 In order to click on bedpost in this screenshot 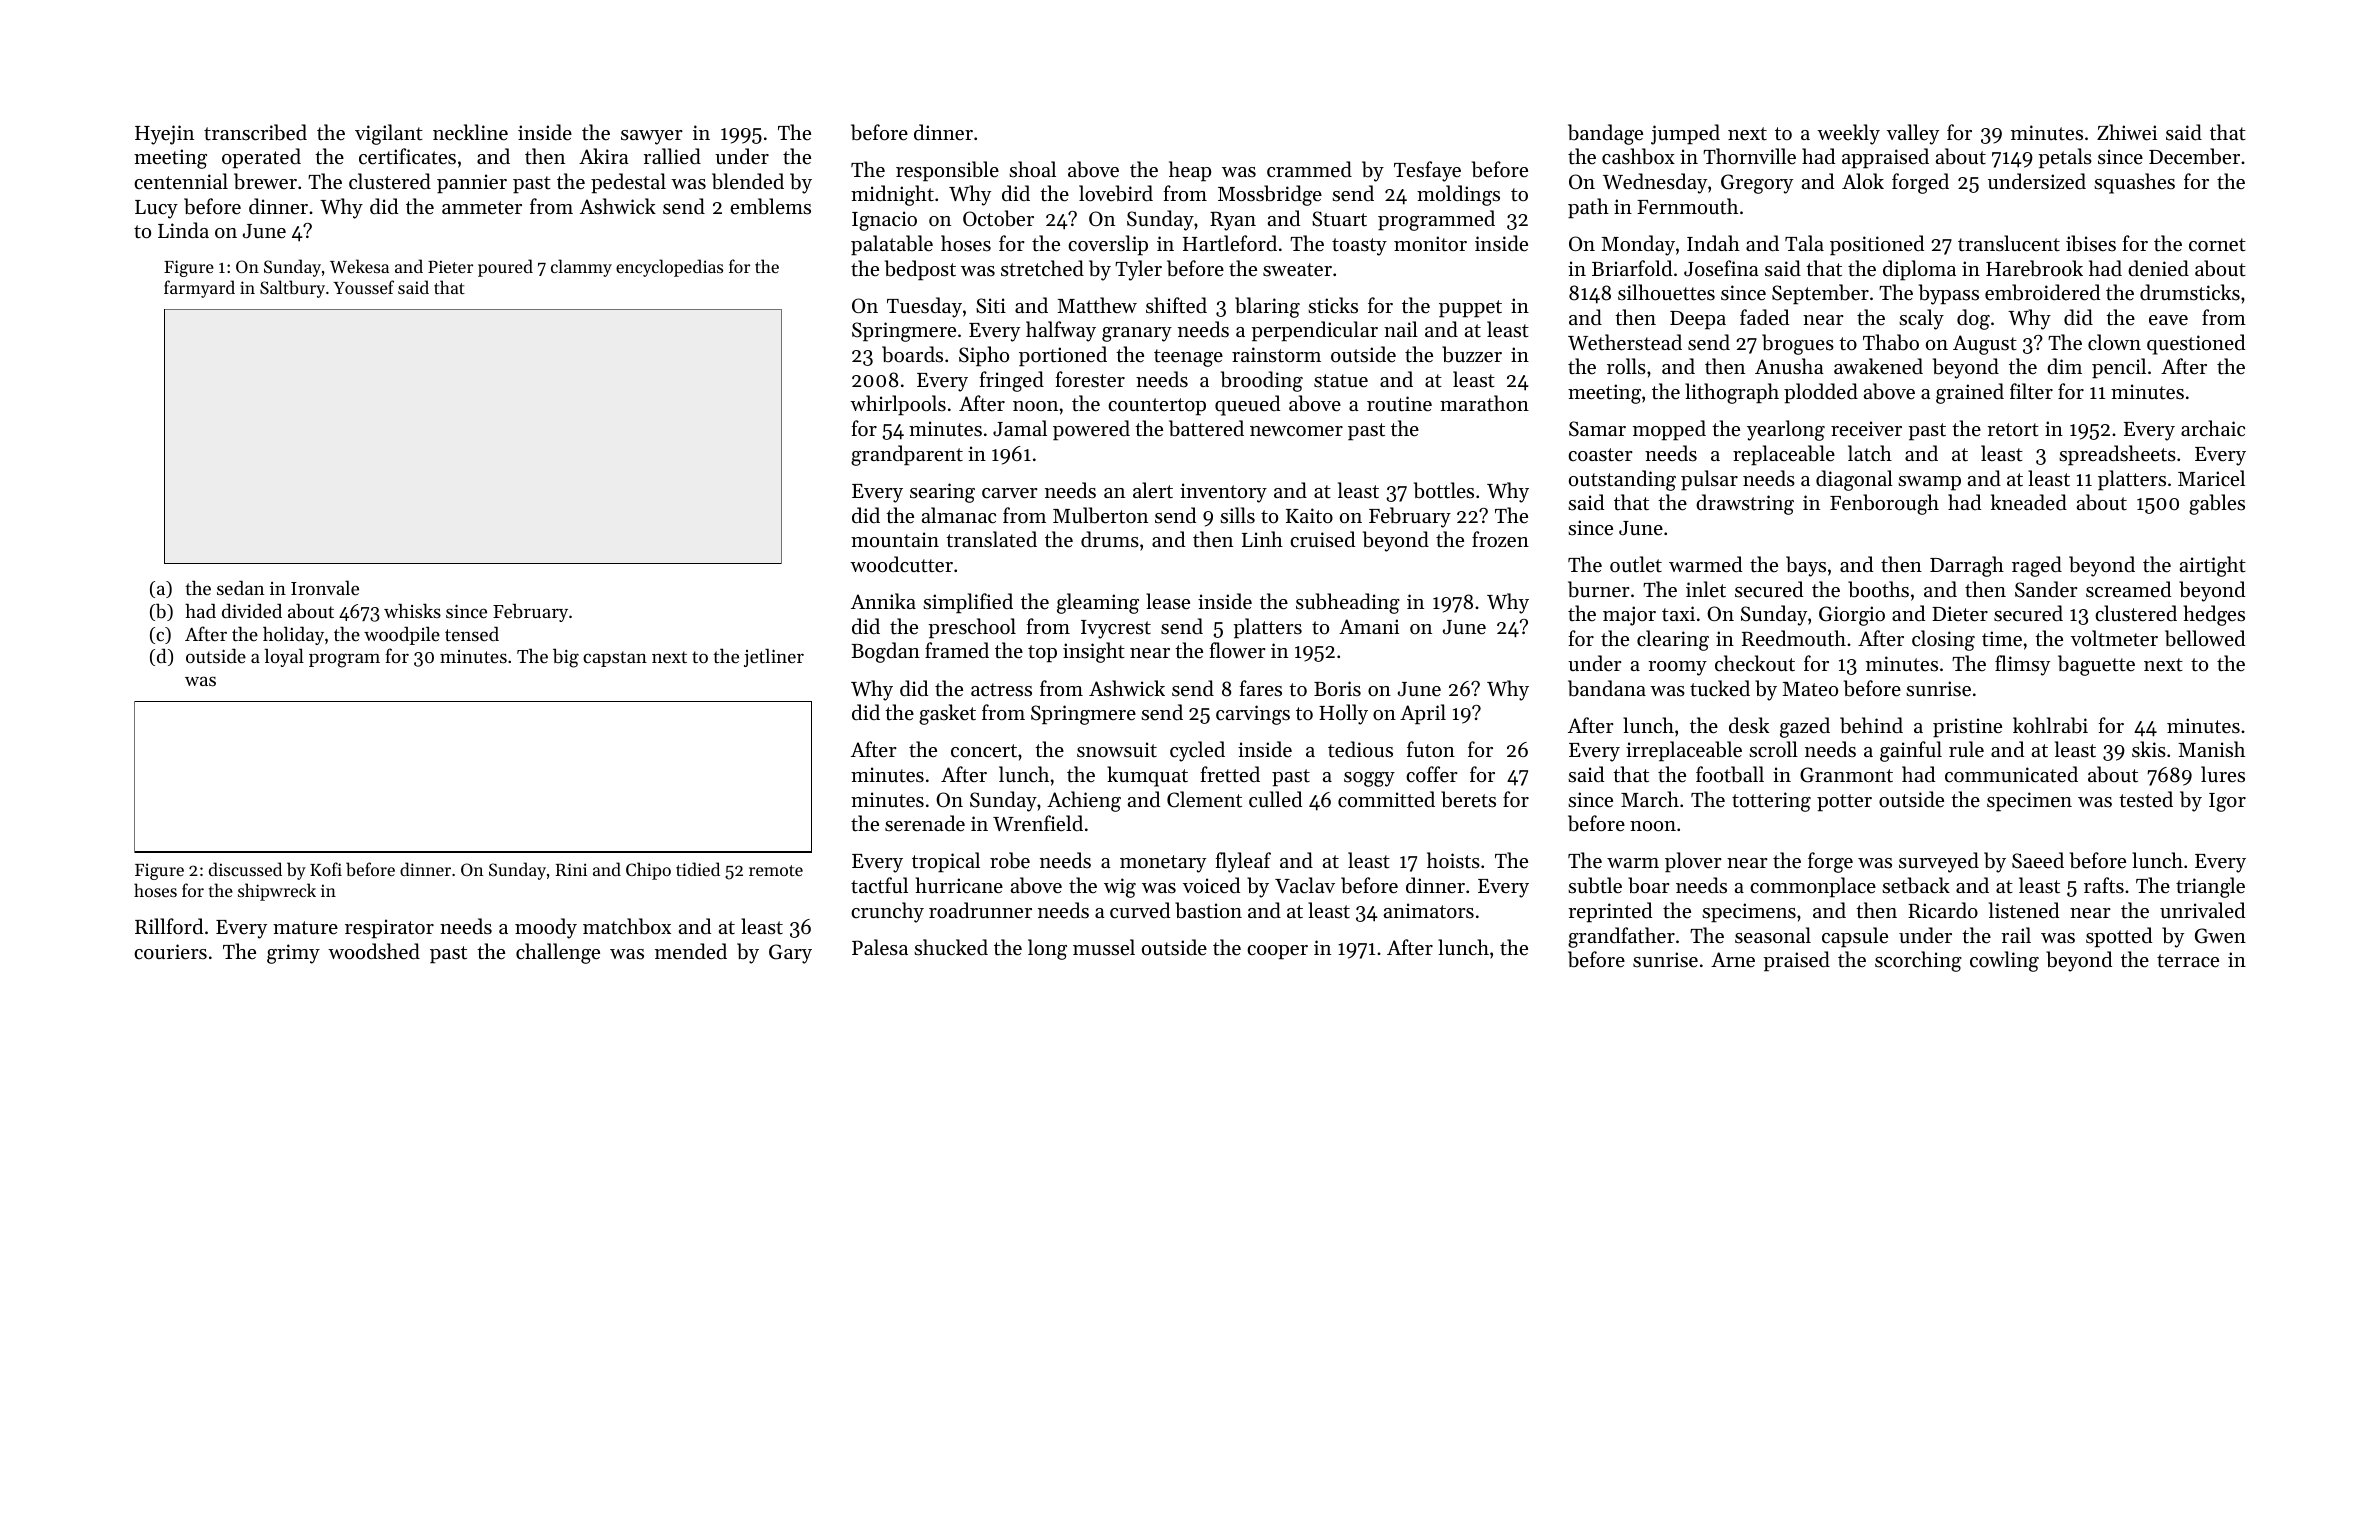, I will do `click(920, 270)`.
